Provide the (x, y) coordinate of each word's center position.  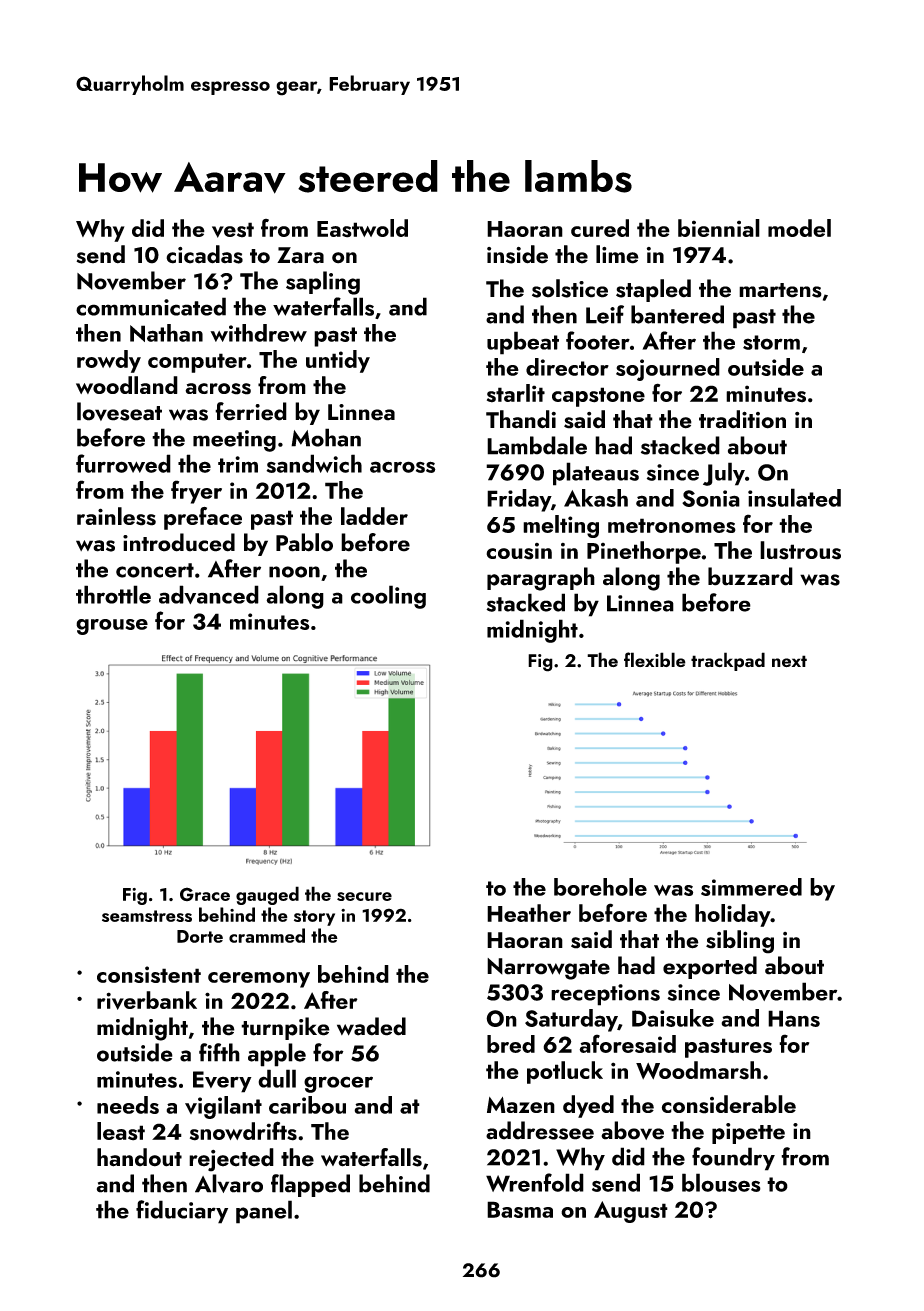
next (789, 661)
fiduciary (182, 1212)
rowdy (109, 361)
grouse (112, 627)
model (799, 228)
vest (233, 230)
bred (511, 1044)
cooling (388, 597)
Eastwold (362, 228)
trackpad (728, 661)
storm (771, 342)
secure (364, 896)
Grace (205, 894)
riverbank (147, 1000)
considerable (729, 1104)
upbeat (523, 343)
